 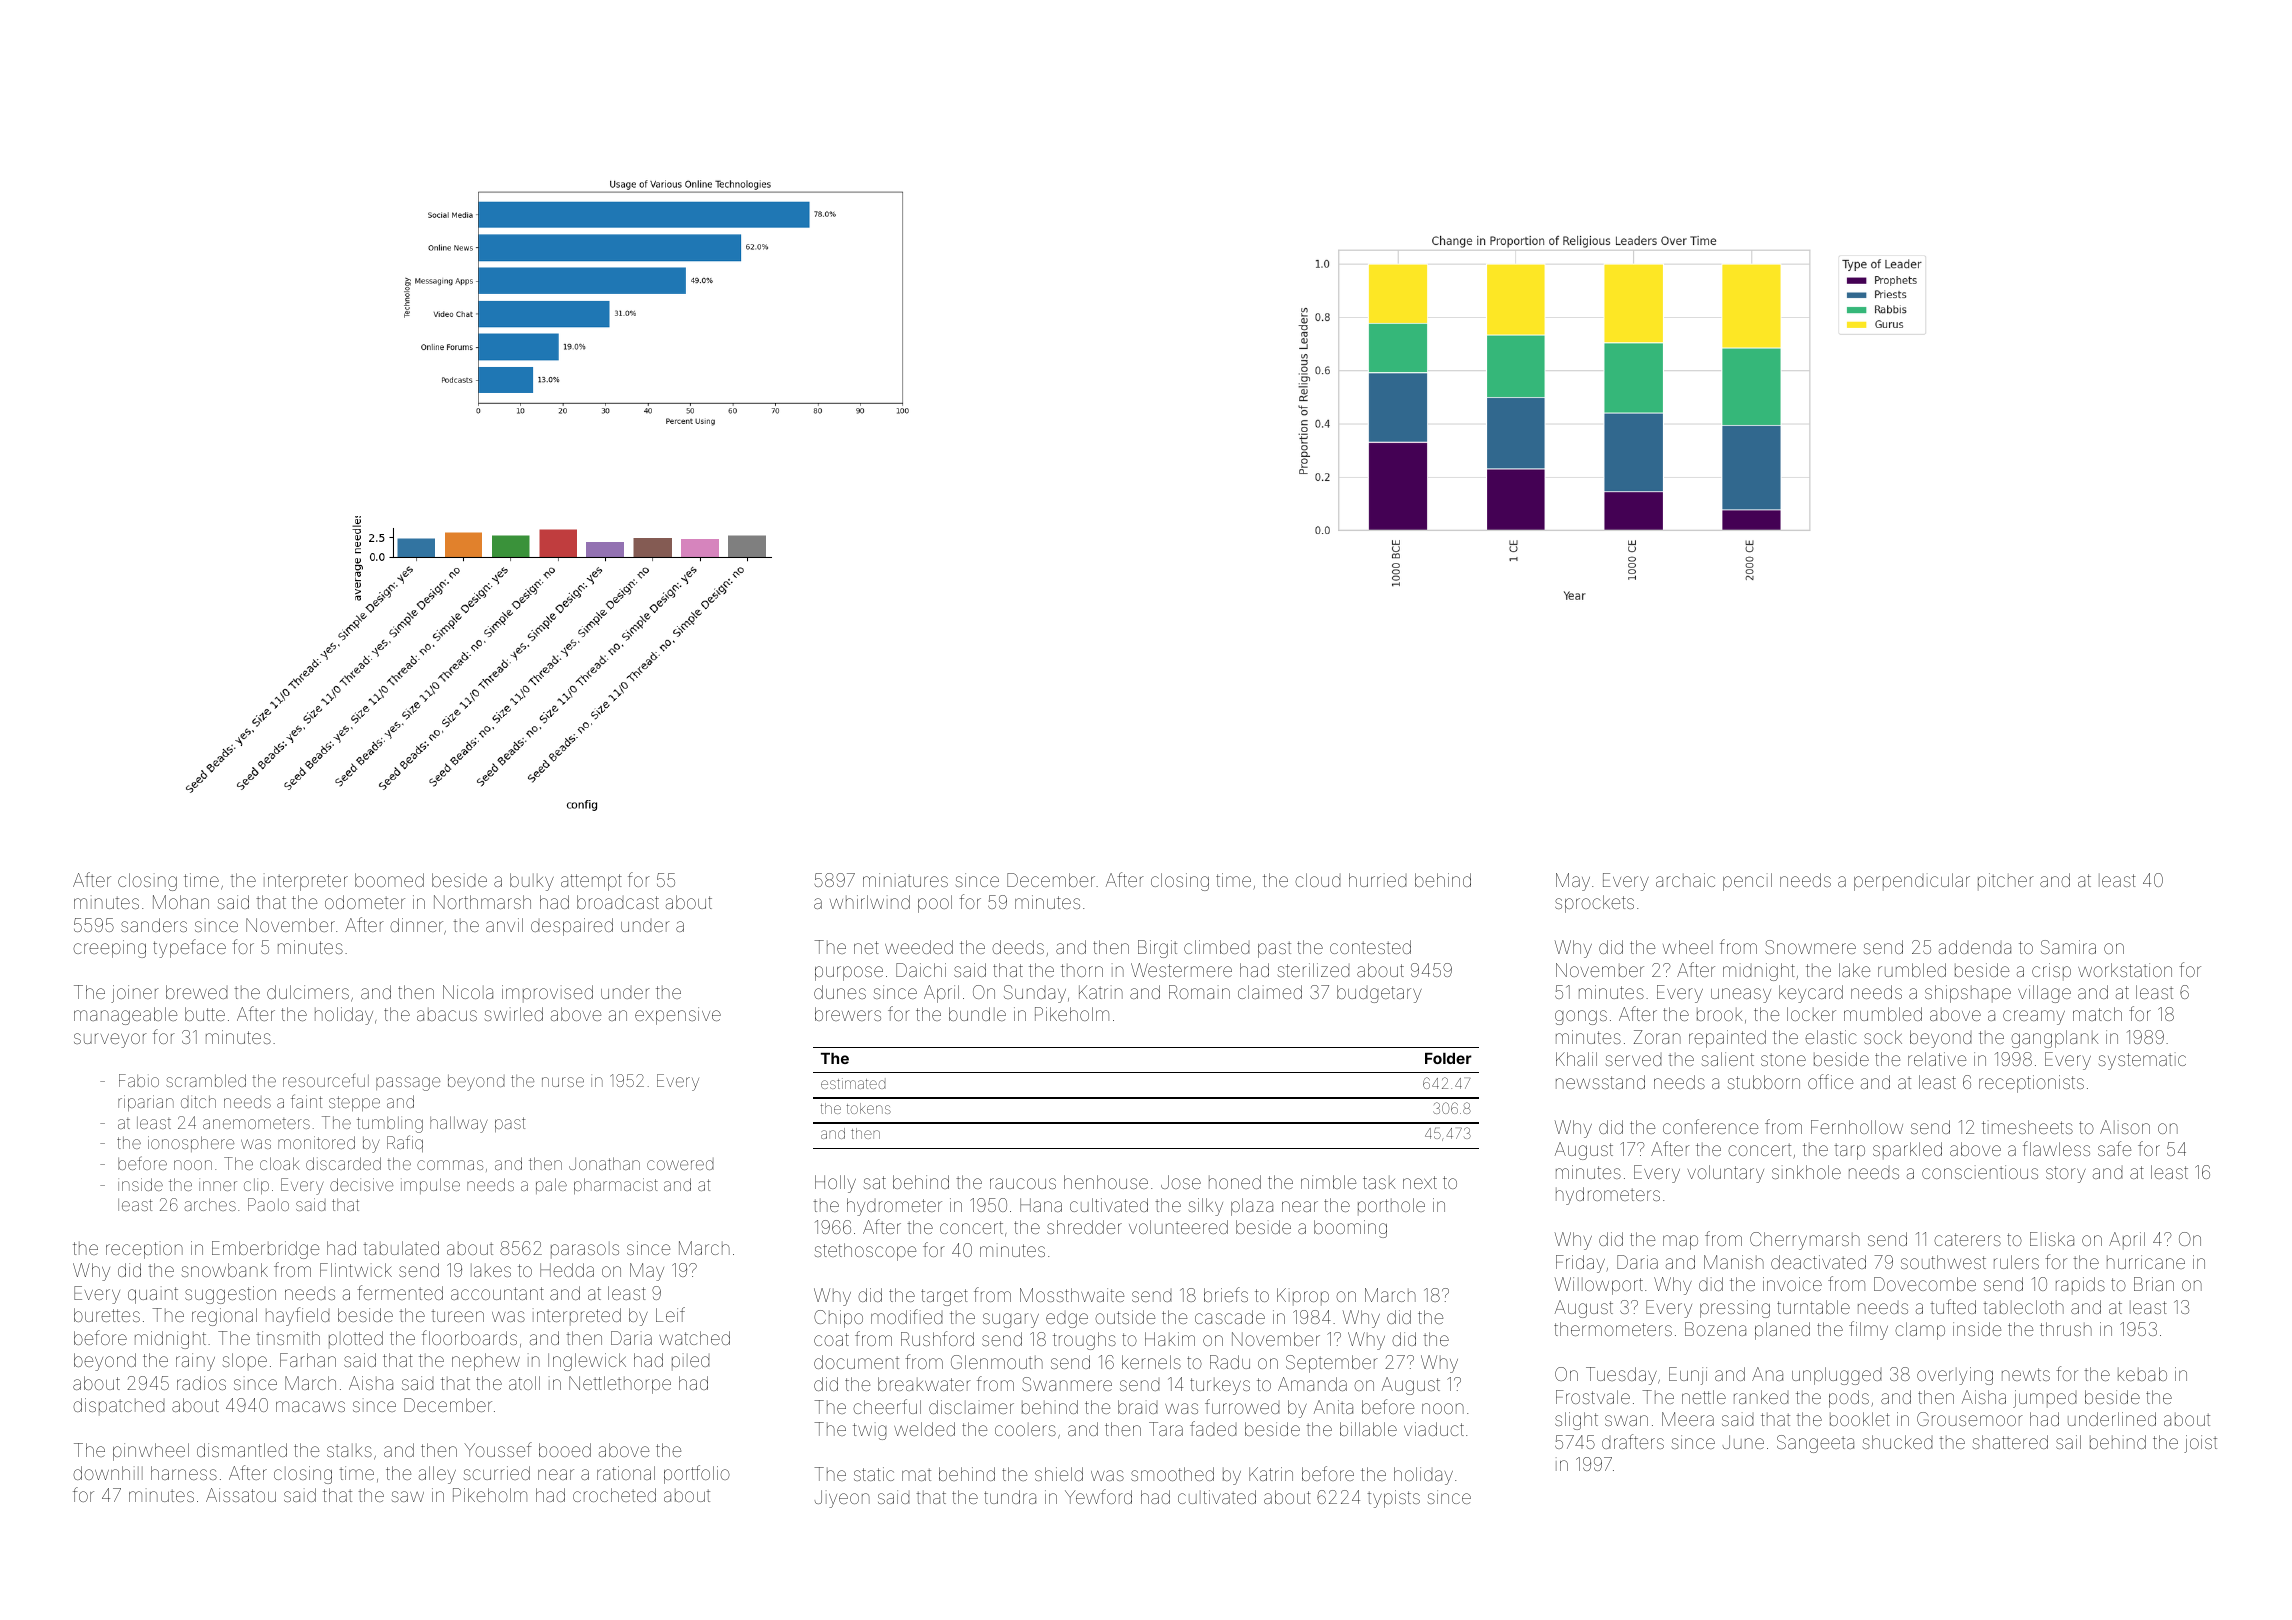 What do you see at coordinates (2142, 1061) in the screenshot?
I see `systematic` at bounding box center [2142, 1061].
